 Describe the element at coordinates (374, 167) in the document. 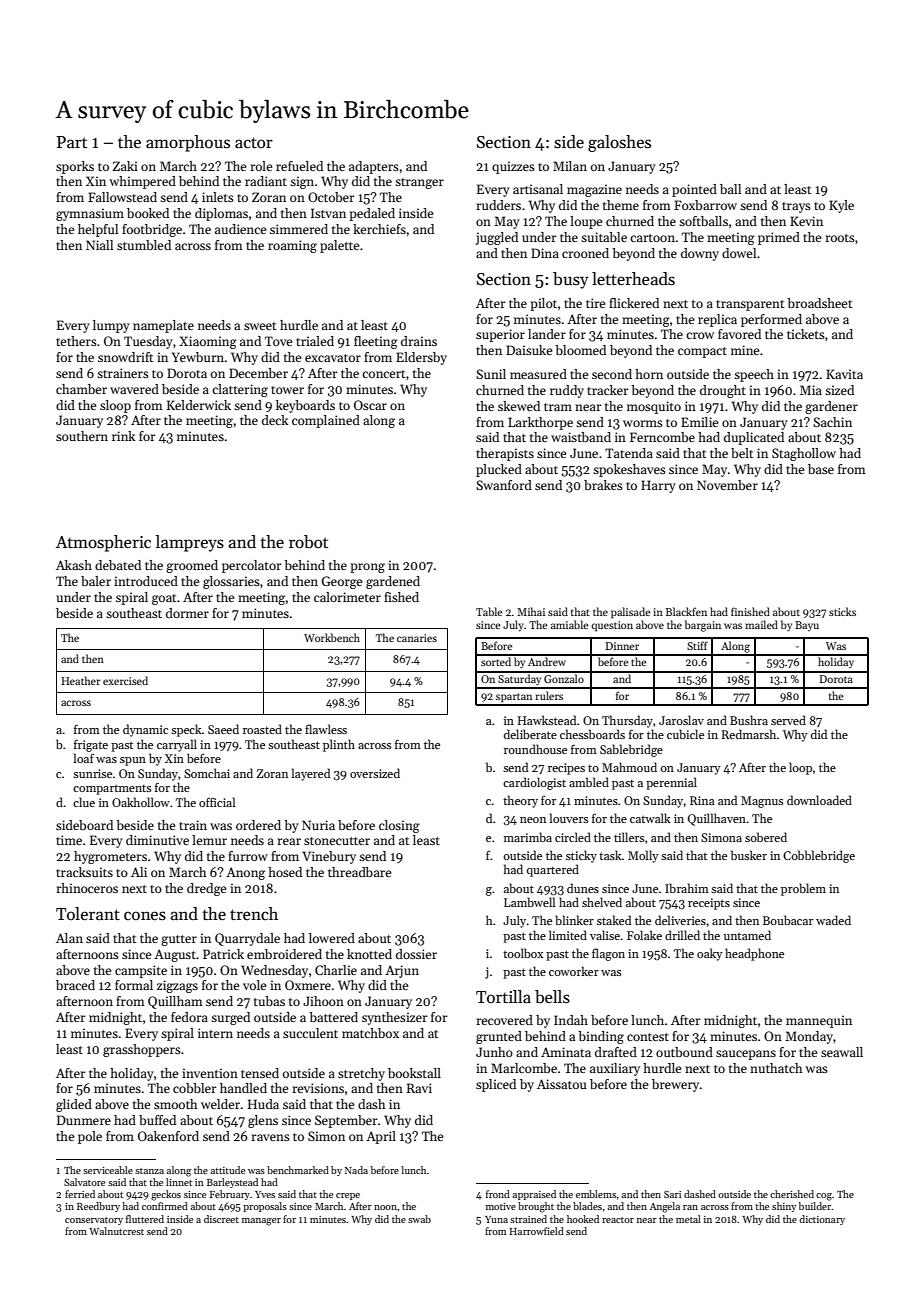

I see `adapters` at that location.
